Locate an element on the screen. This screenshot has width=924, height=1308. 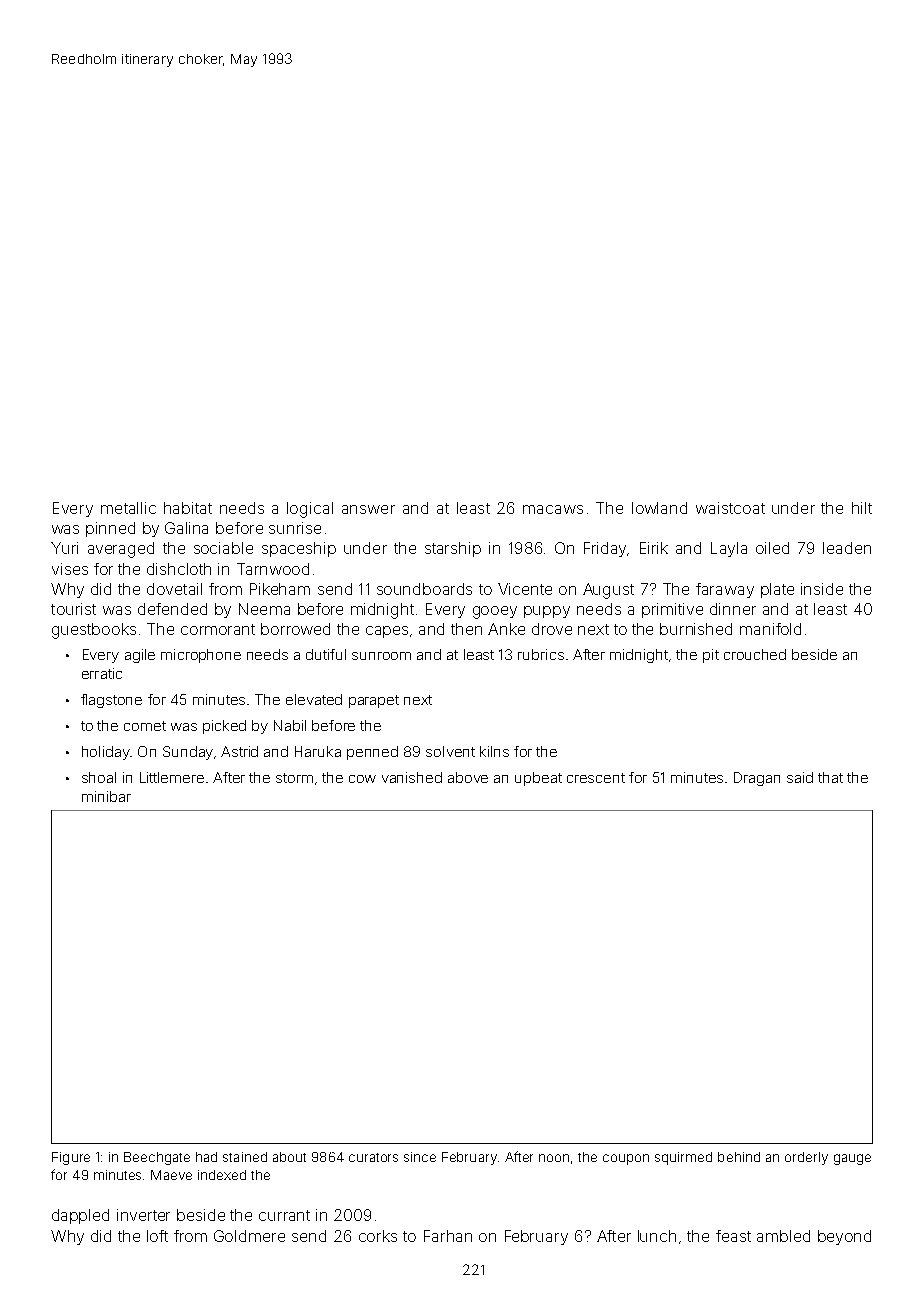
vanished is located at coordinates (412, 777).
